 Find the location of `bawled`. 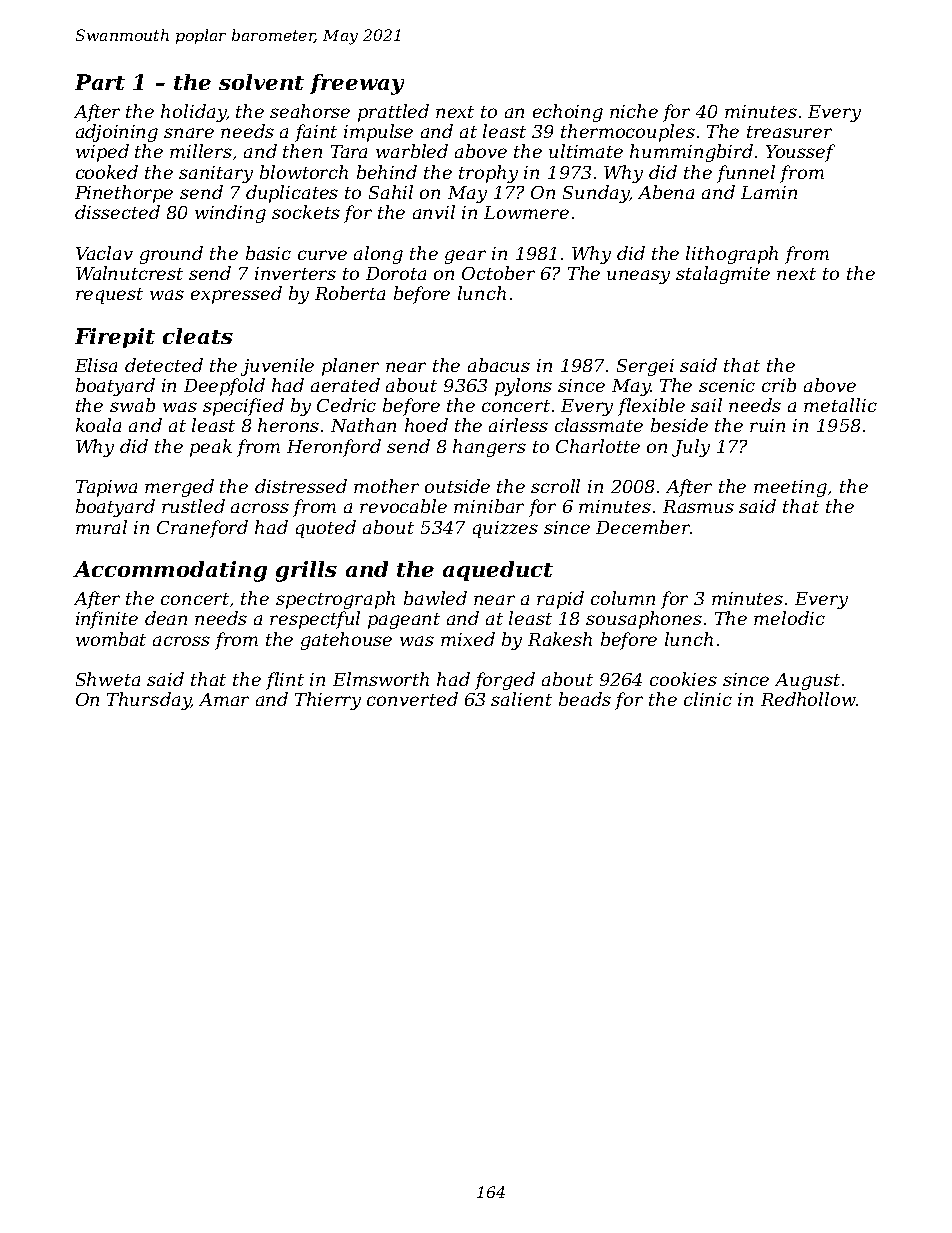

bawled is located at coordinates (435, 598).
